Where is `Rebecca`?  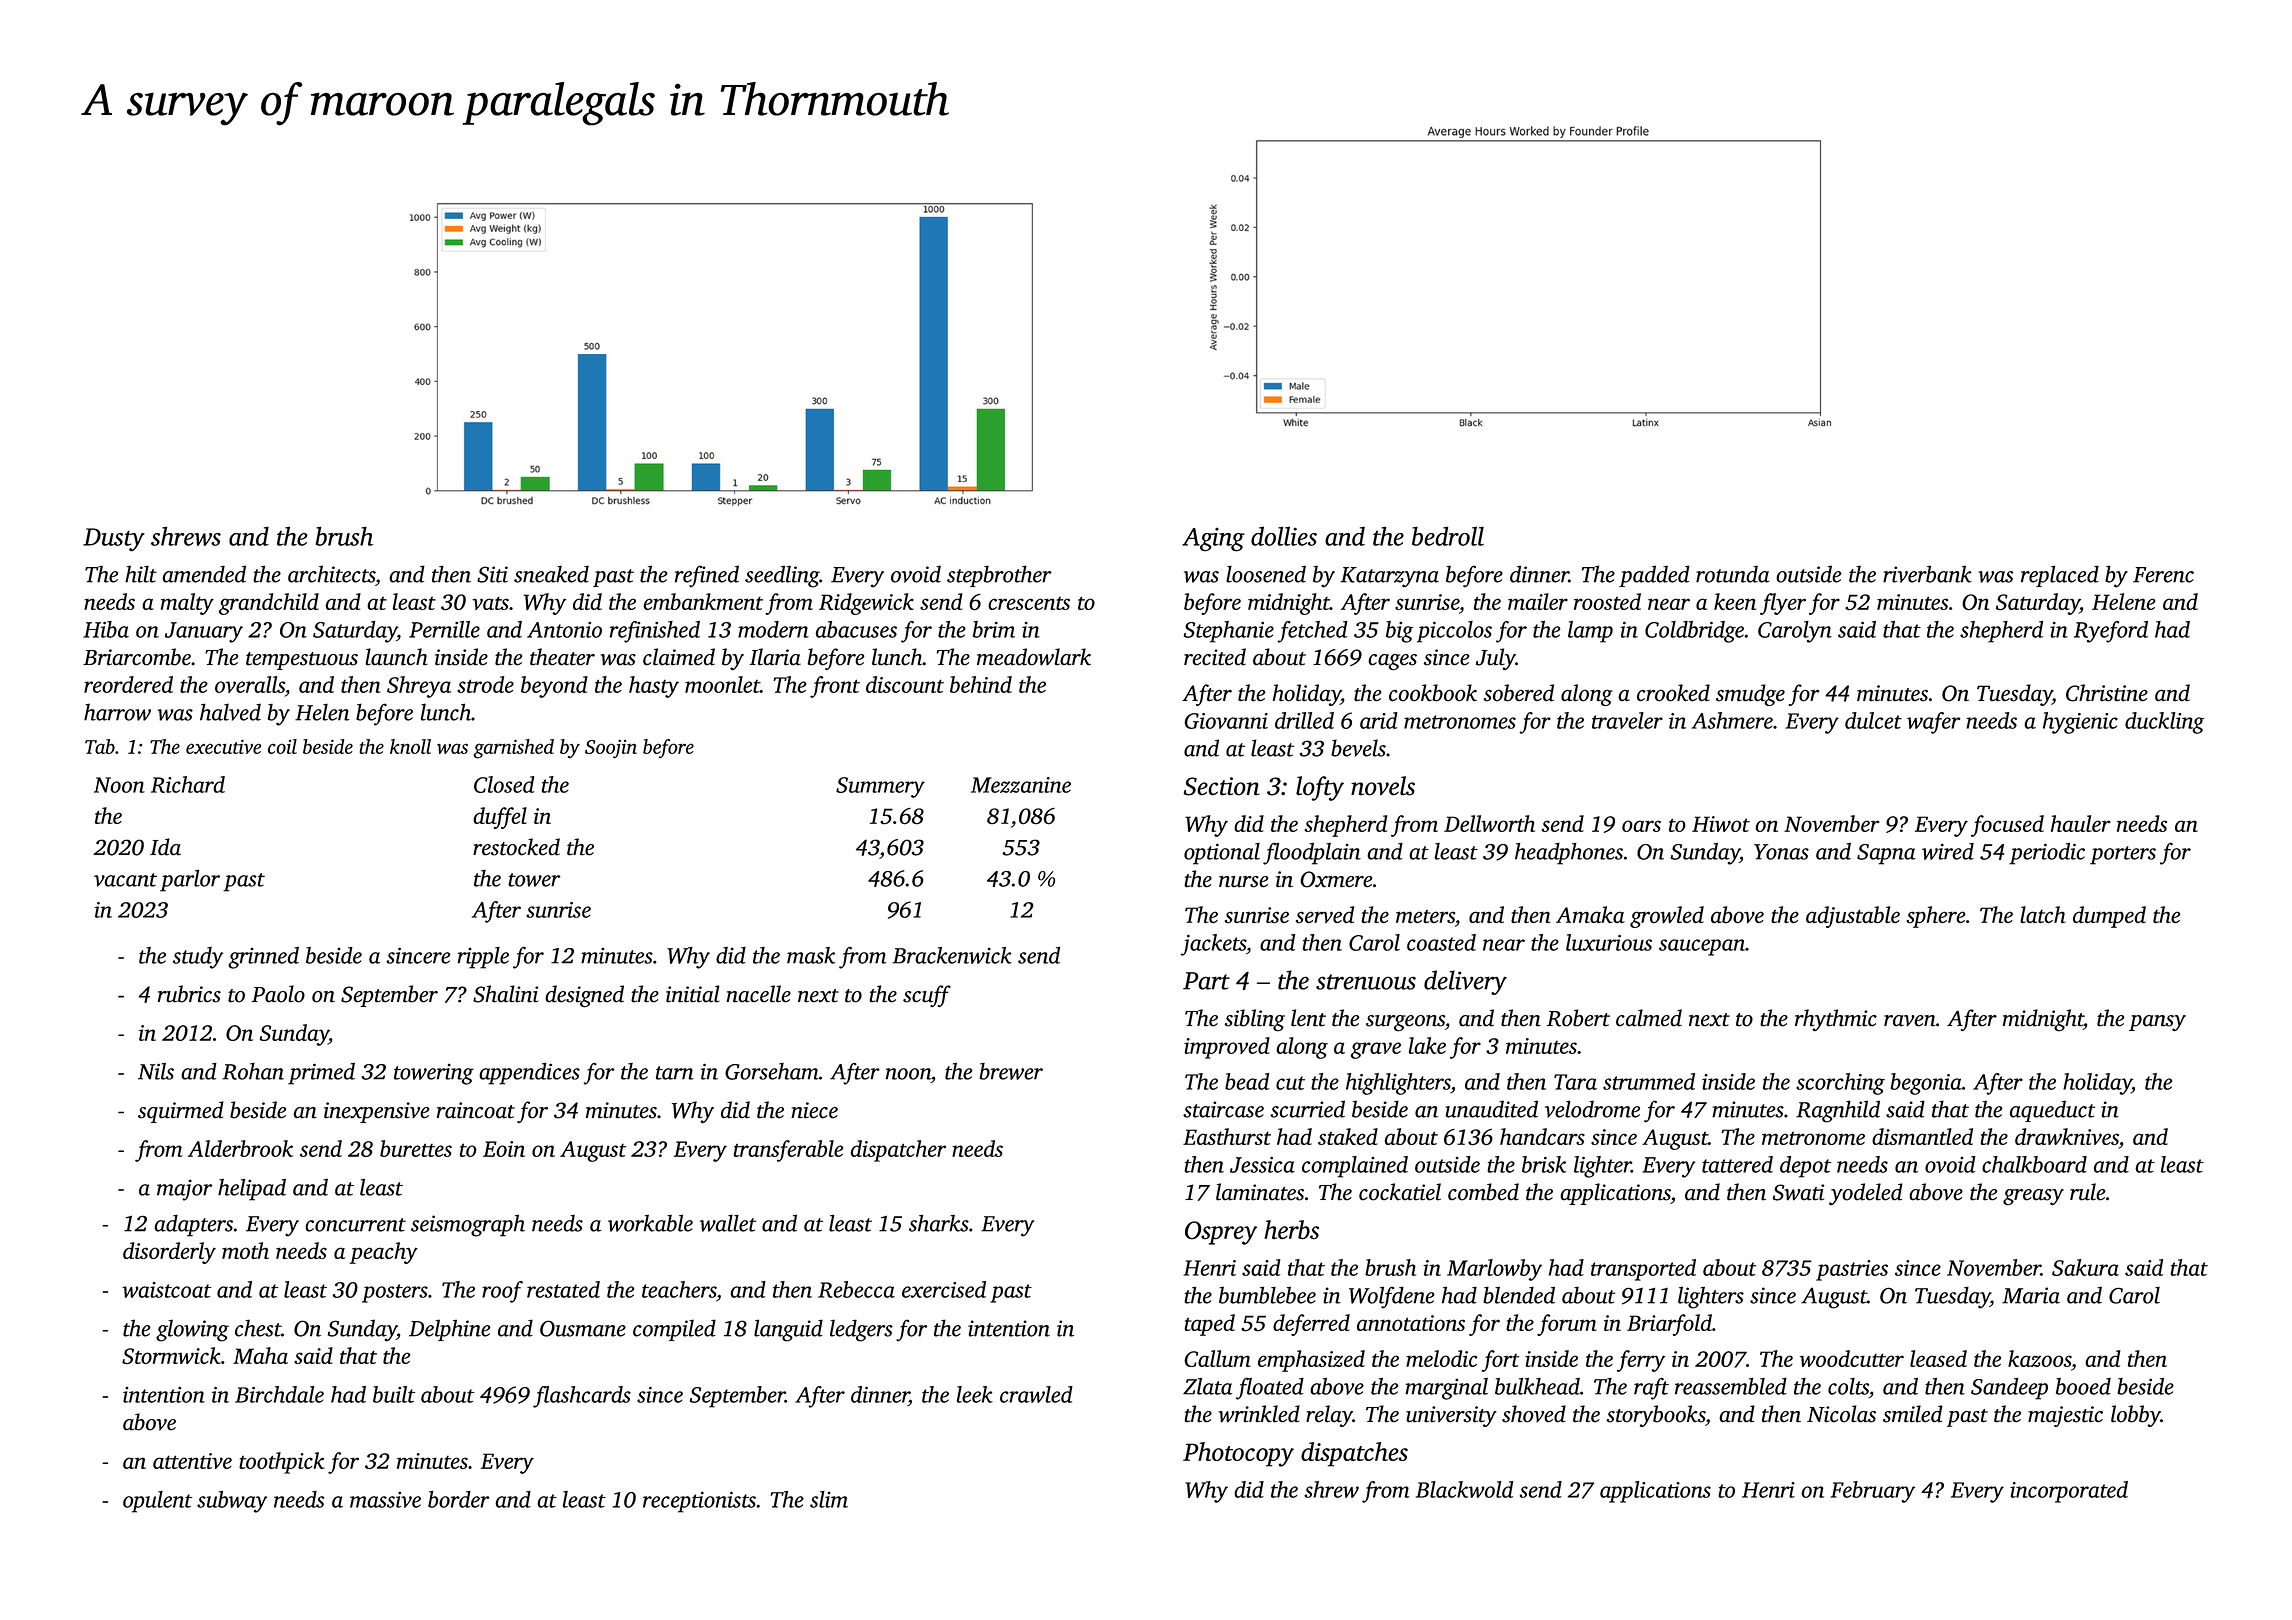 Rebecca is located at coordinates (856, 1289).
